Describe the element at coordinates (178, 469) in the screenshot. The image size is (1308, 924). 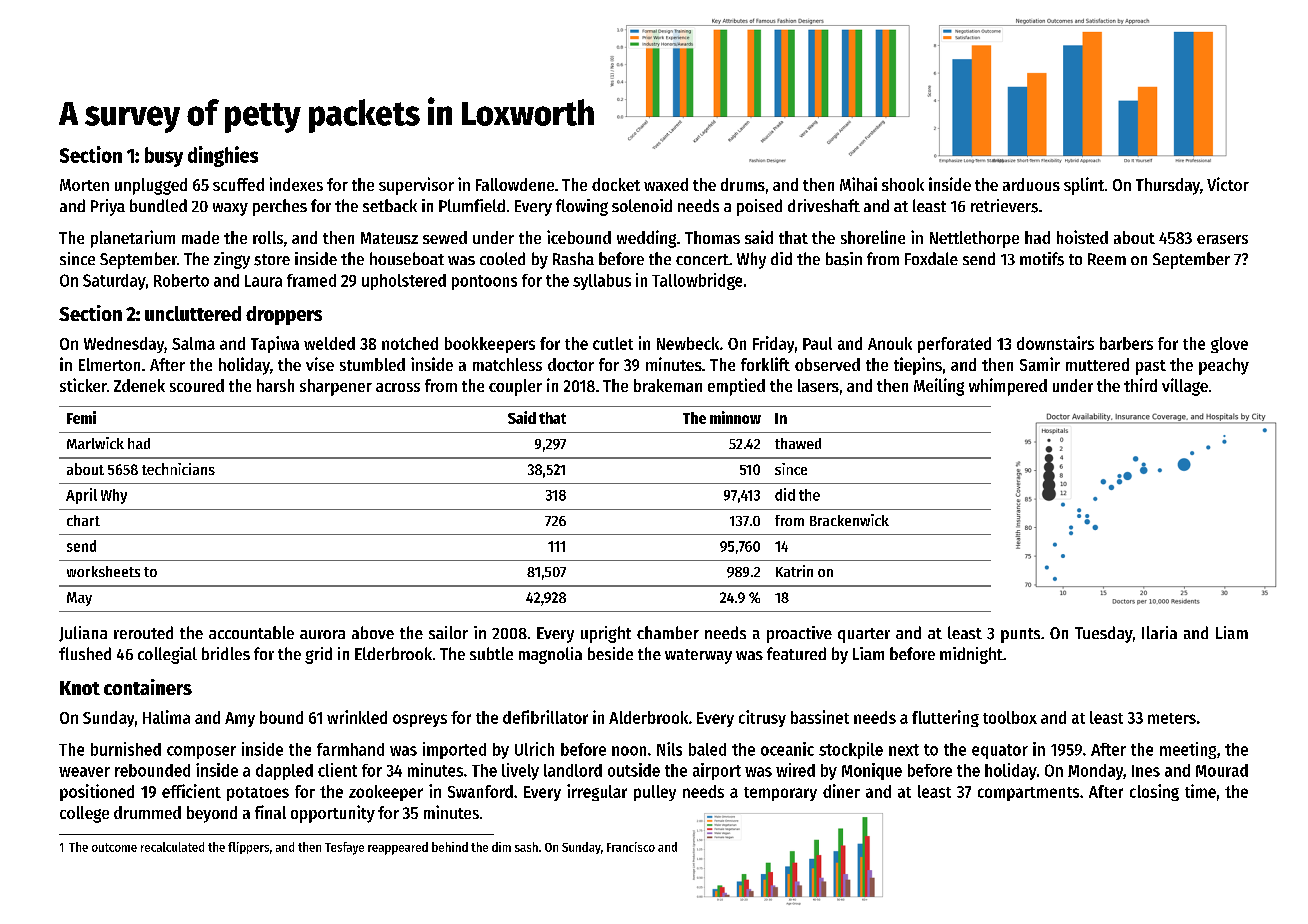
I see `technicians` at that location.
